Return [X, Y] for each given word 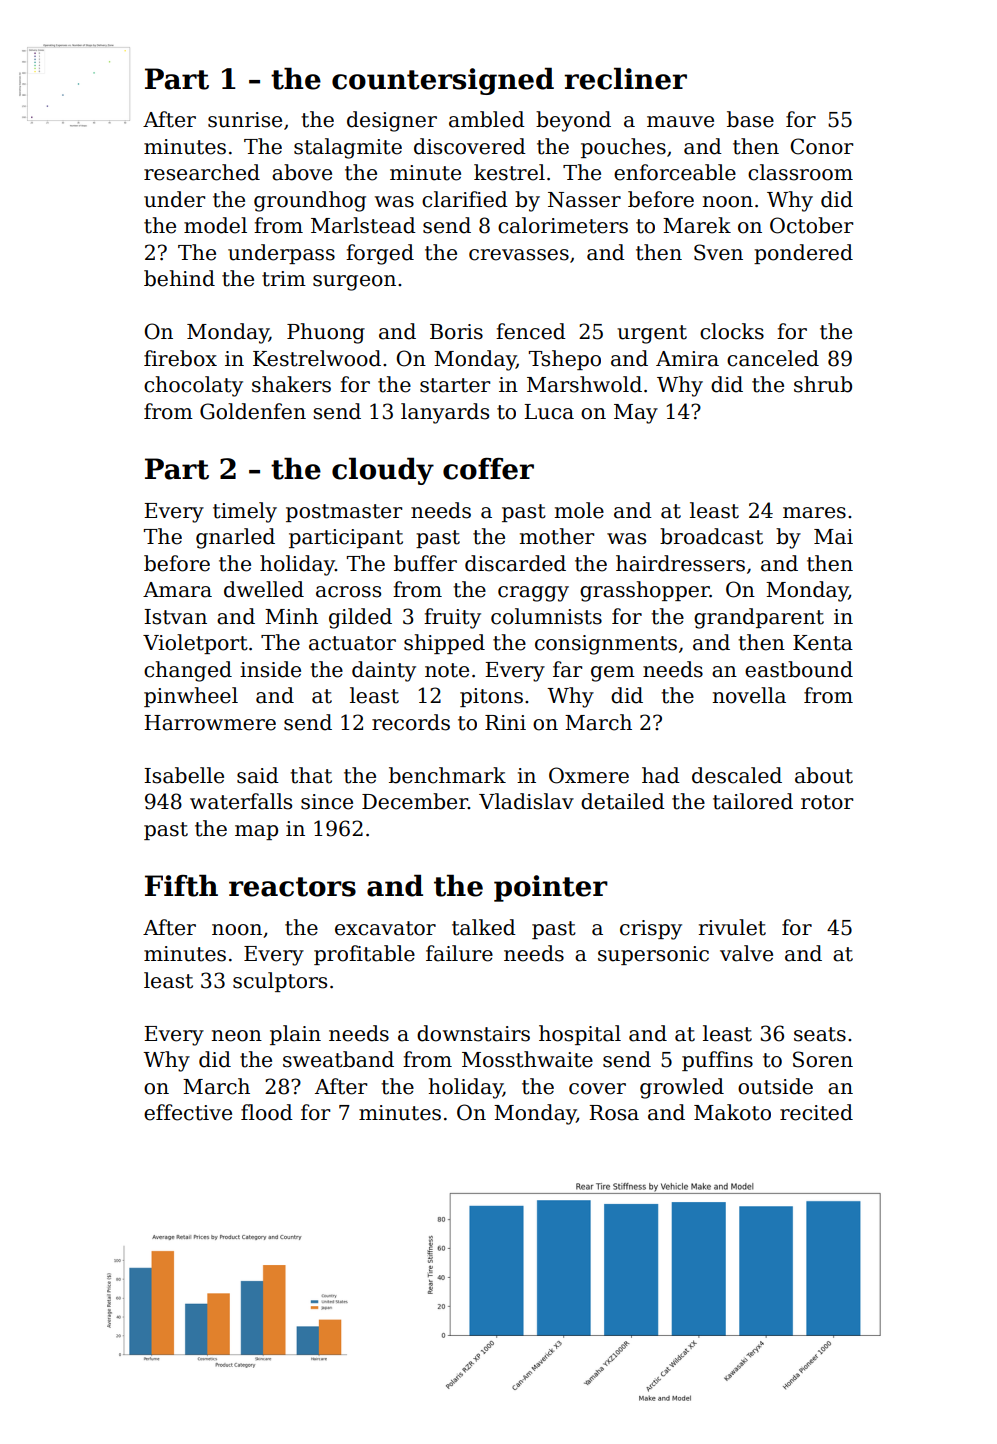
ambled [487, 119]
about [824, 775]
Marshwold [584, 384]
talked [484, 927]
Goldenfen [253, 411]
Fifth [181, 885]
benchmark [447, 775]
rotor [827, 802]
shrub [823, 384]
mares [814, 513]
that [311, 775]
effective [188, 1112]
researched [202, 172]
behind [179, 278]
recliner [625, 78]
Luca [549, 412]
